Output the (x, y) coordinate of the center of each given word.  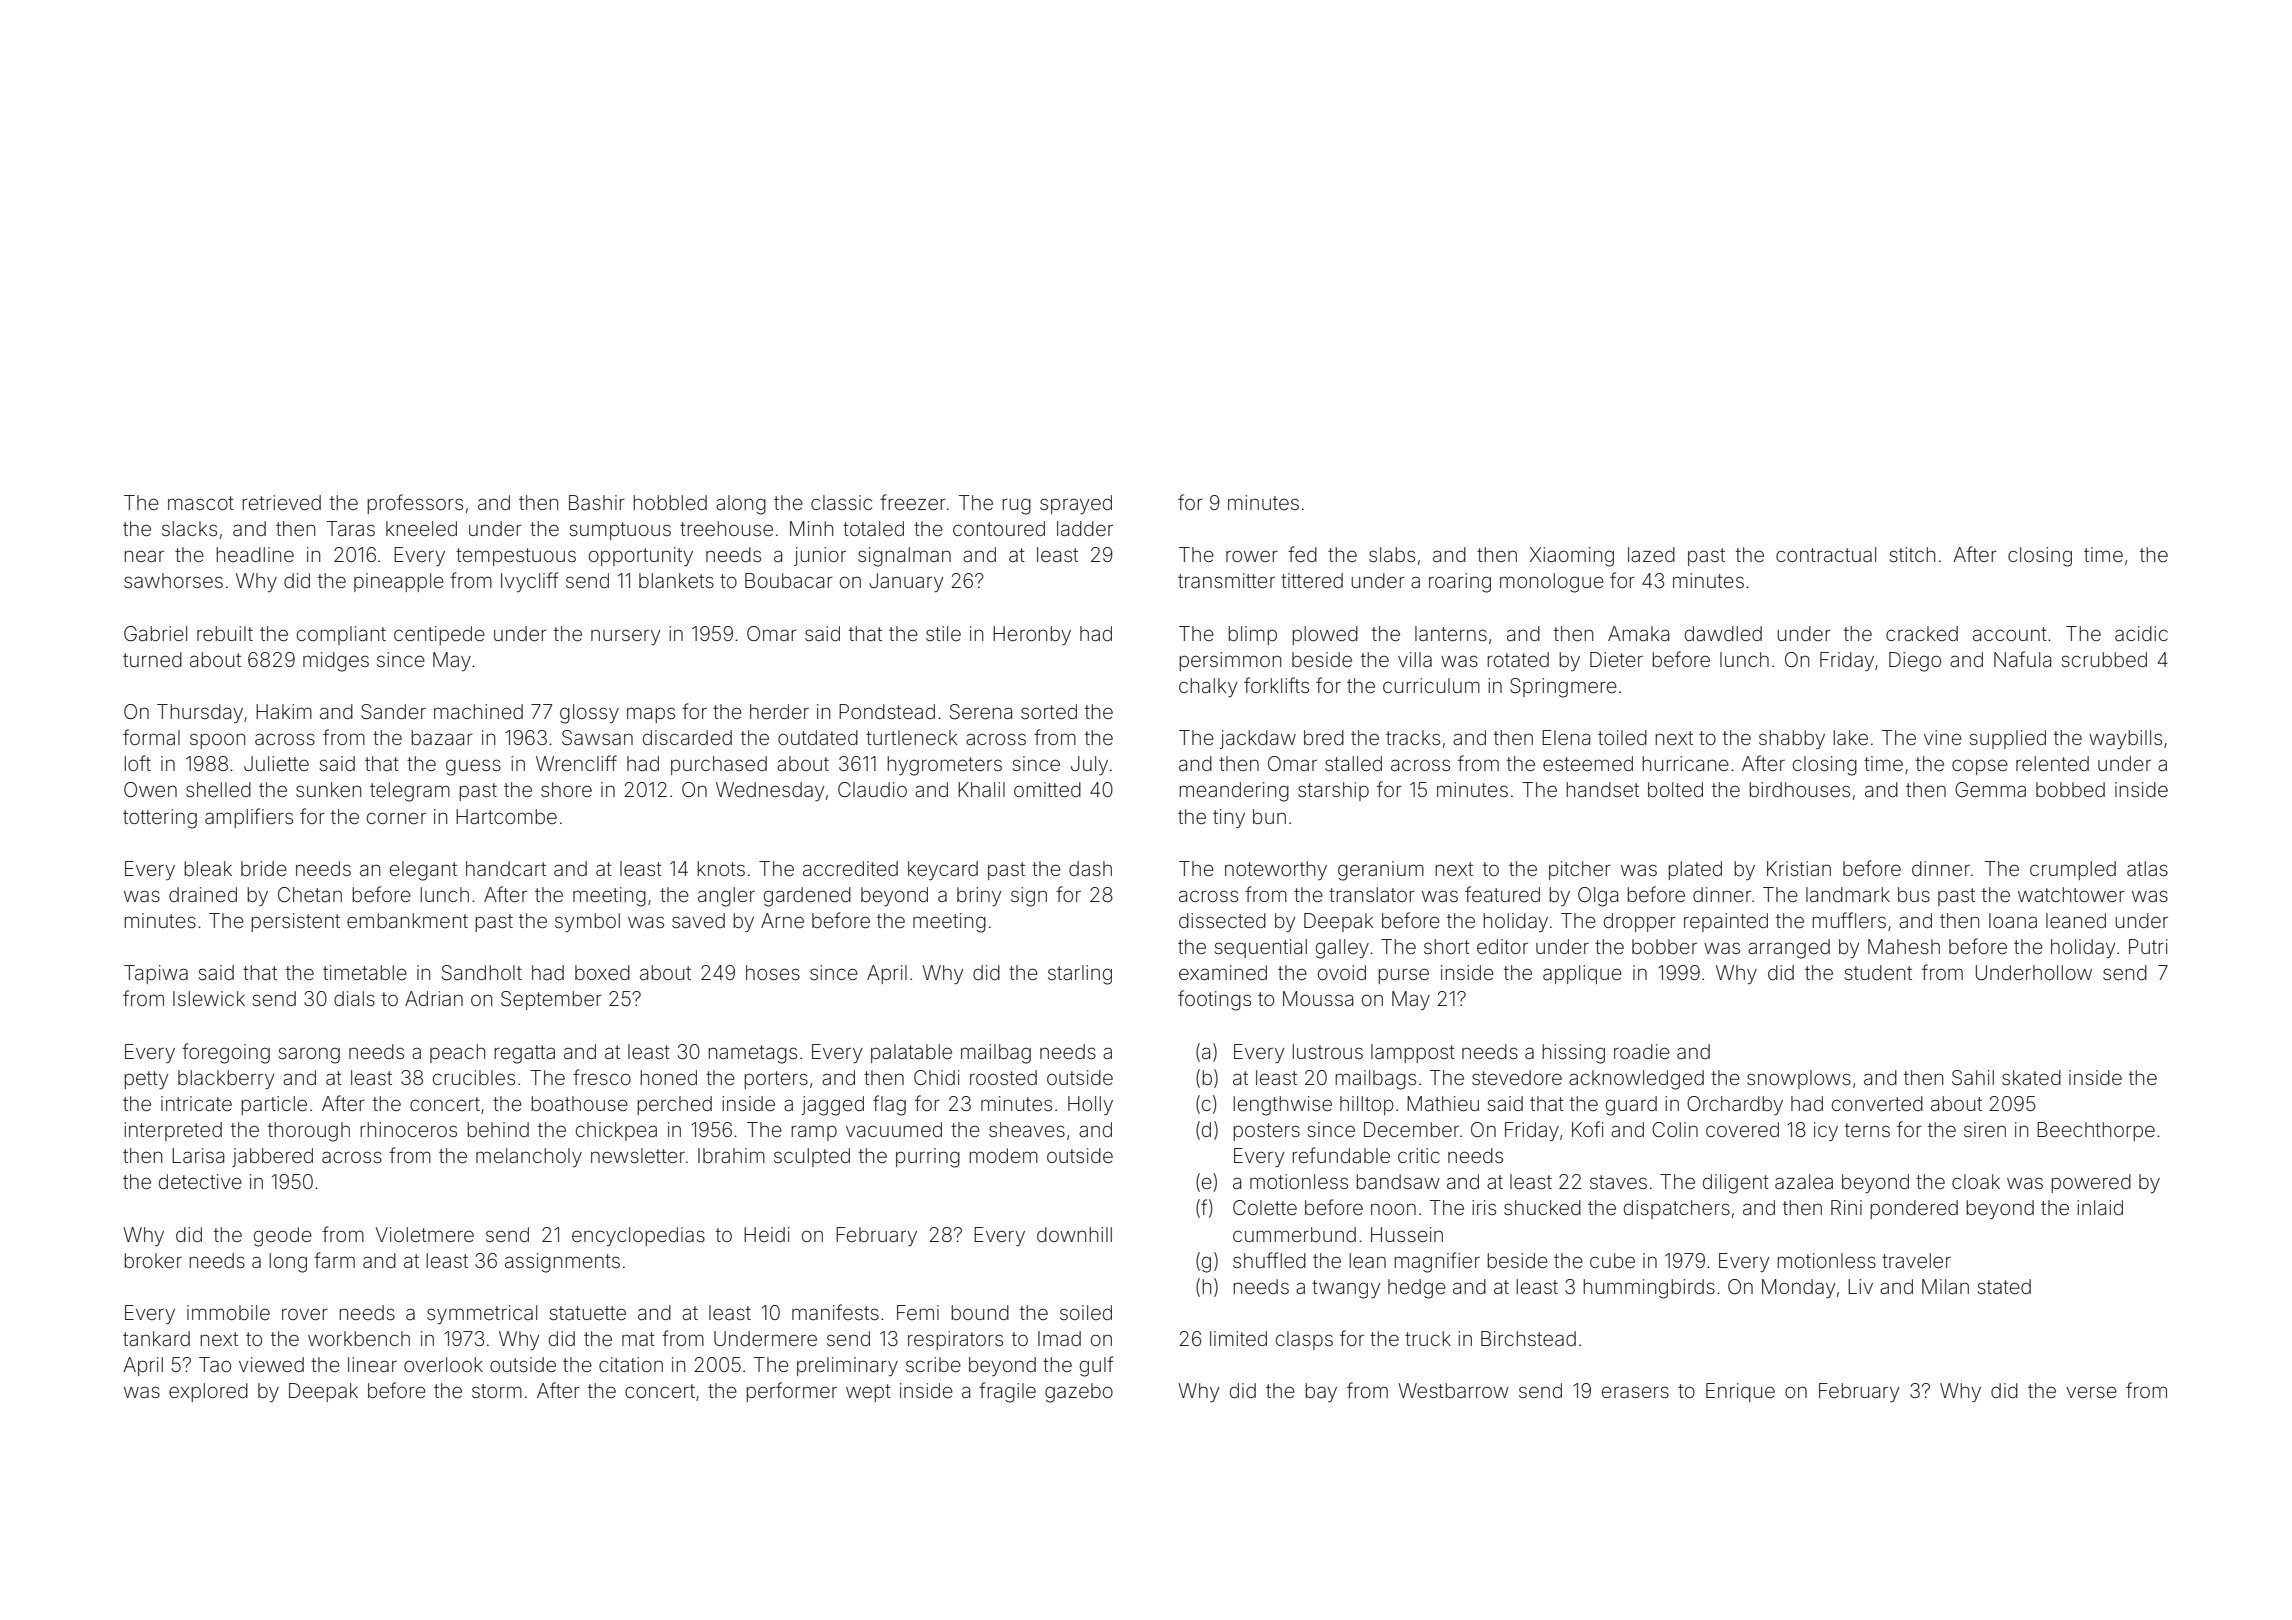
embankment (407, 920)
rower (1252, 556)
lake (1850, 737)
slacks (189, 528)
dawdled (1723, 633)
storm (497, 1391)
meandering (1234, 792)
